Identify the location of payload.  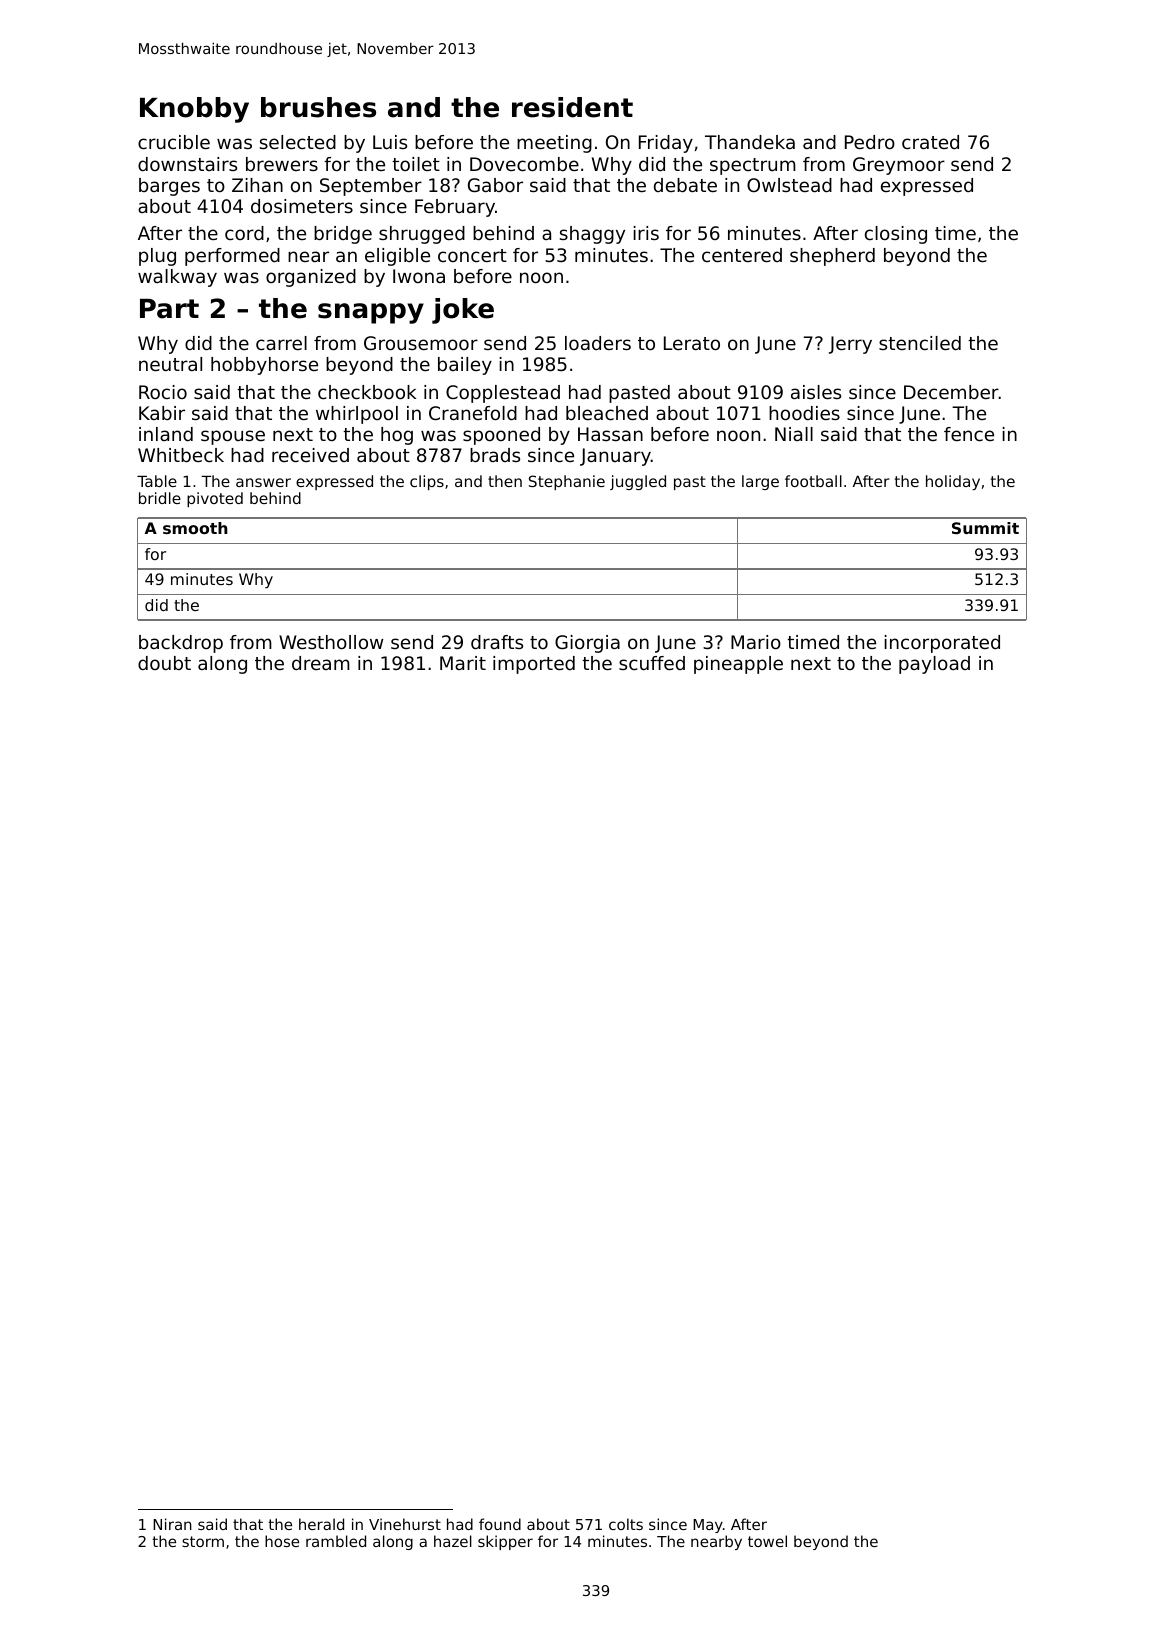
(934, 665).
